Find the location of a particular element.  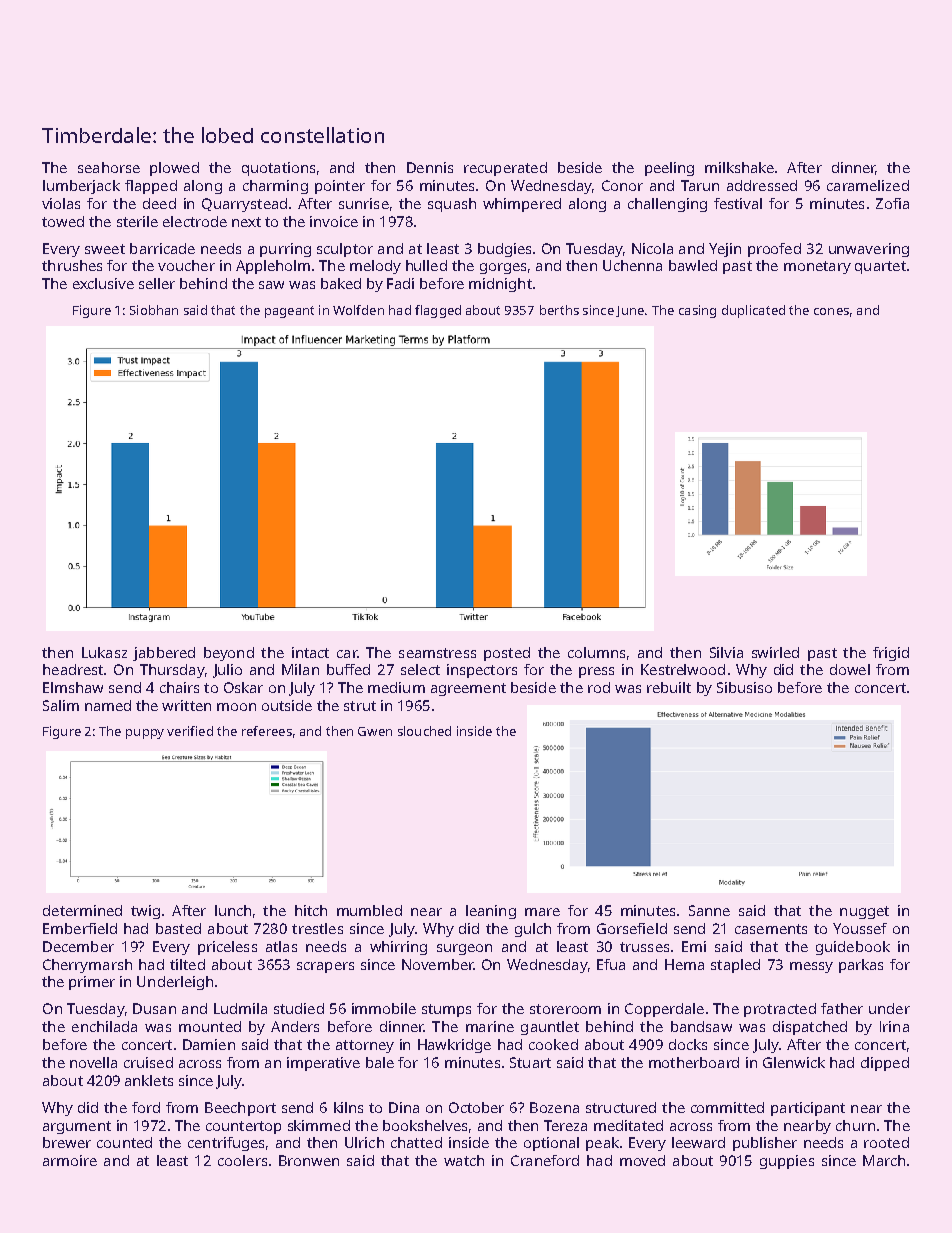

proofed is located at coordinates (774, 250).
